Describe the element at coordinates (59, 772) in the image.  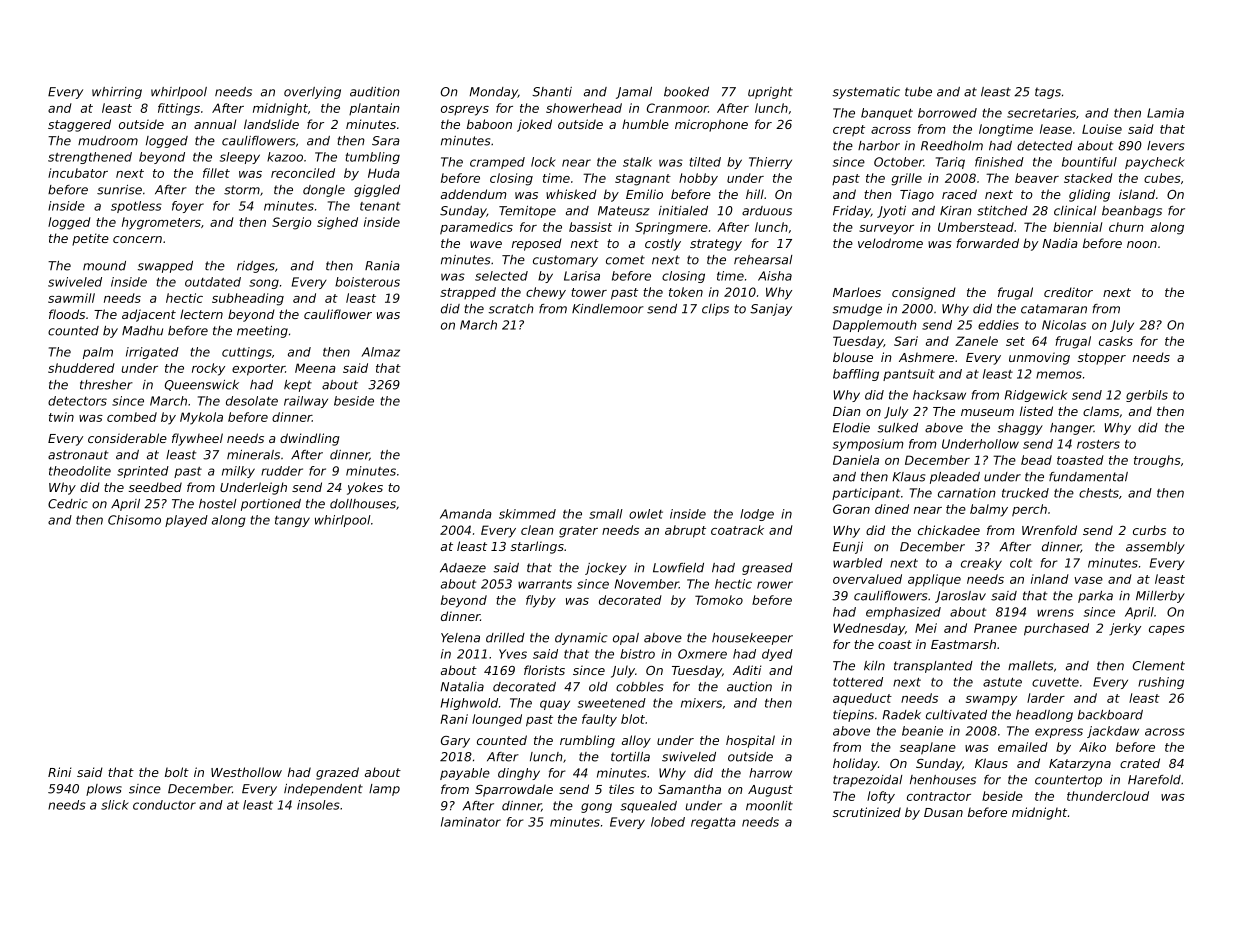
I see `Rini` at that location.
